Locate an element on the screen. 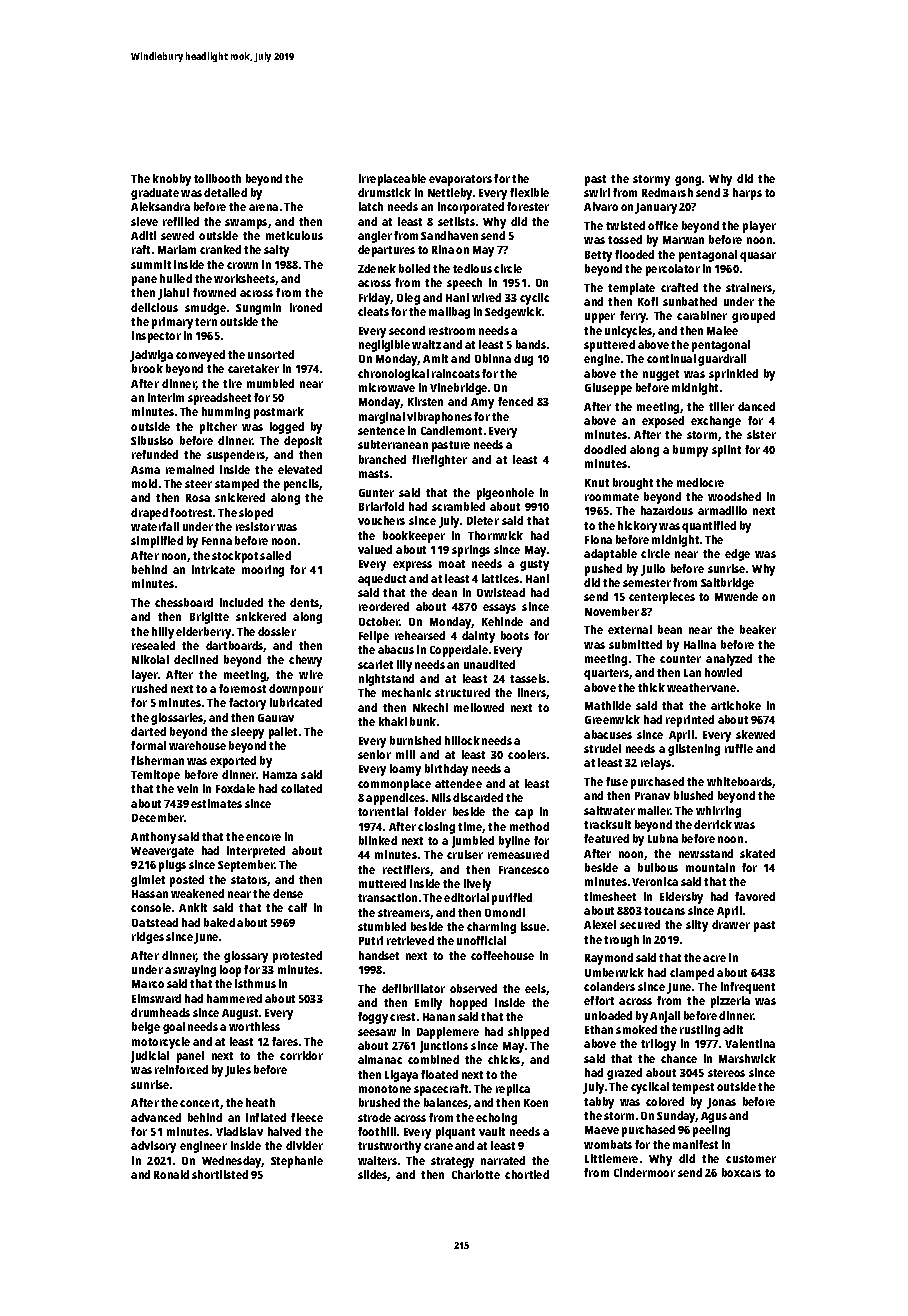  tollbooth is located at coordinates (217, 178).
